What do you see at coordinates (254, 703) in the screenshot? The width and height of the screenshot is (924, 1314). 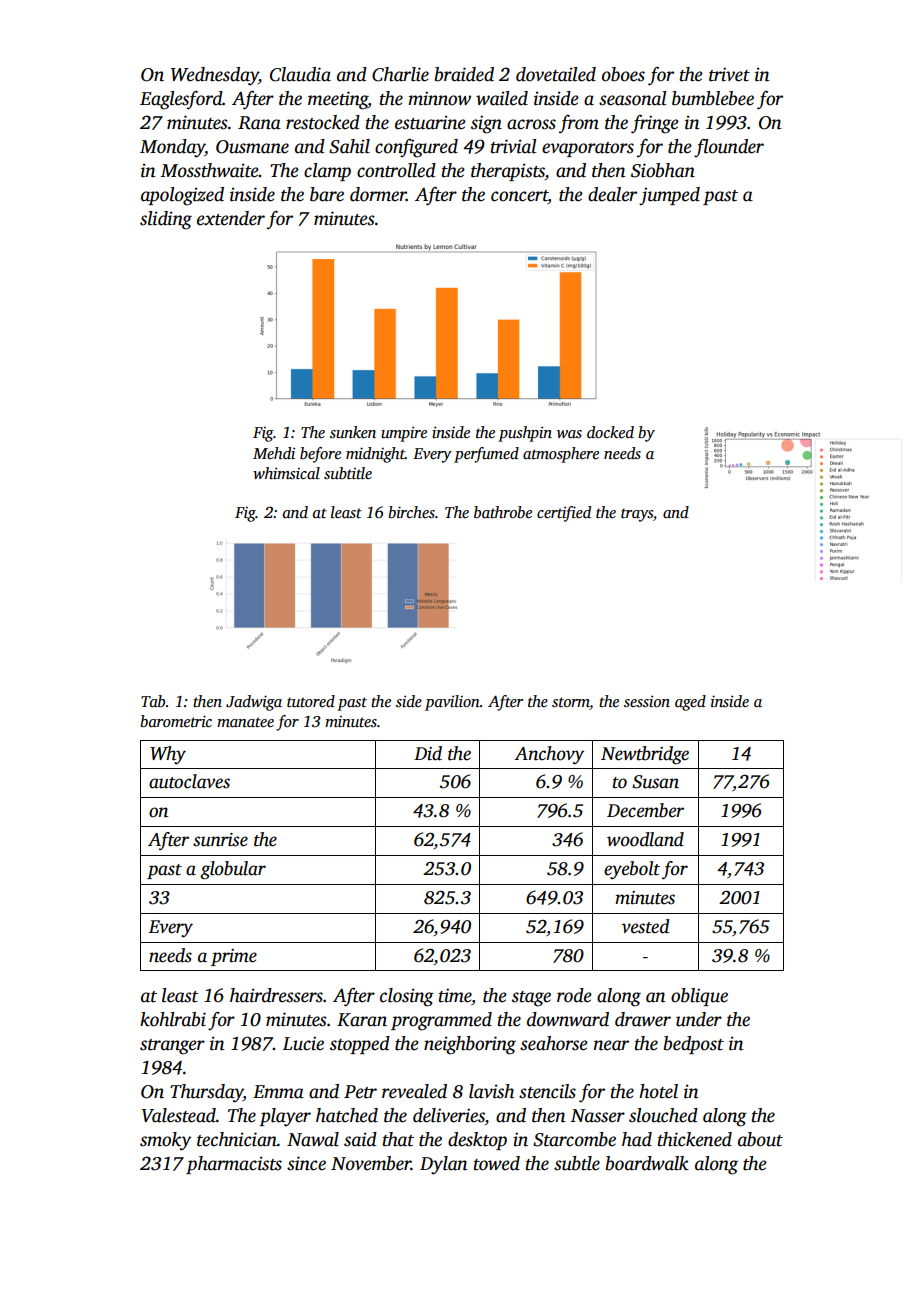 I see `Jadwiga` at bounding box center [254, 703].
